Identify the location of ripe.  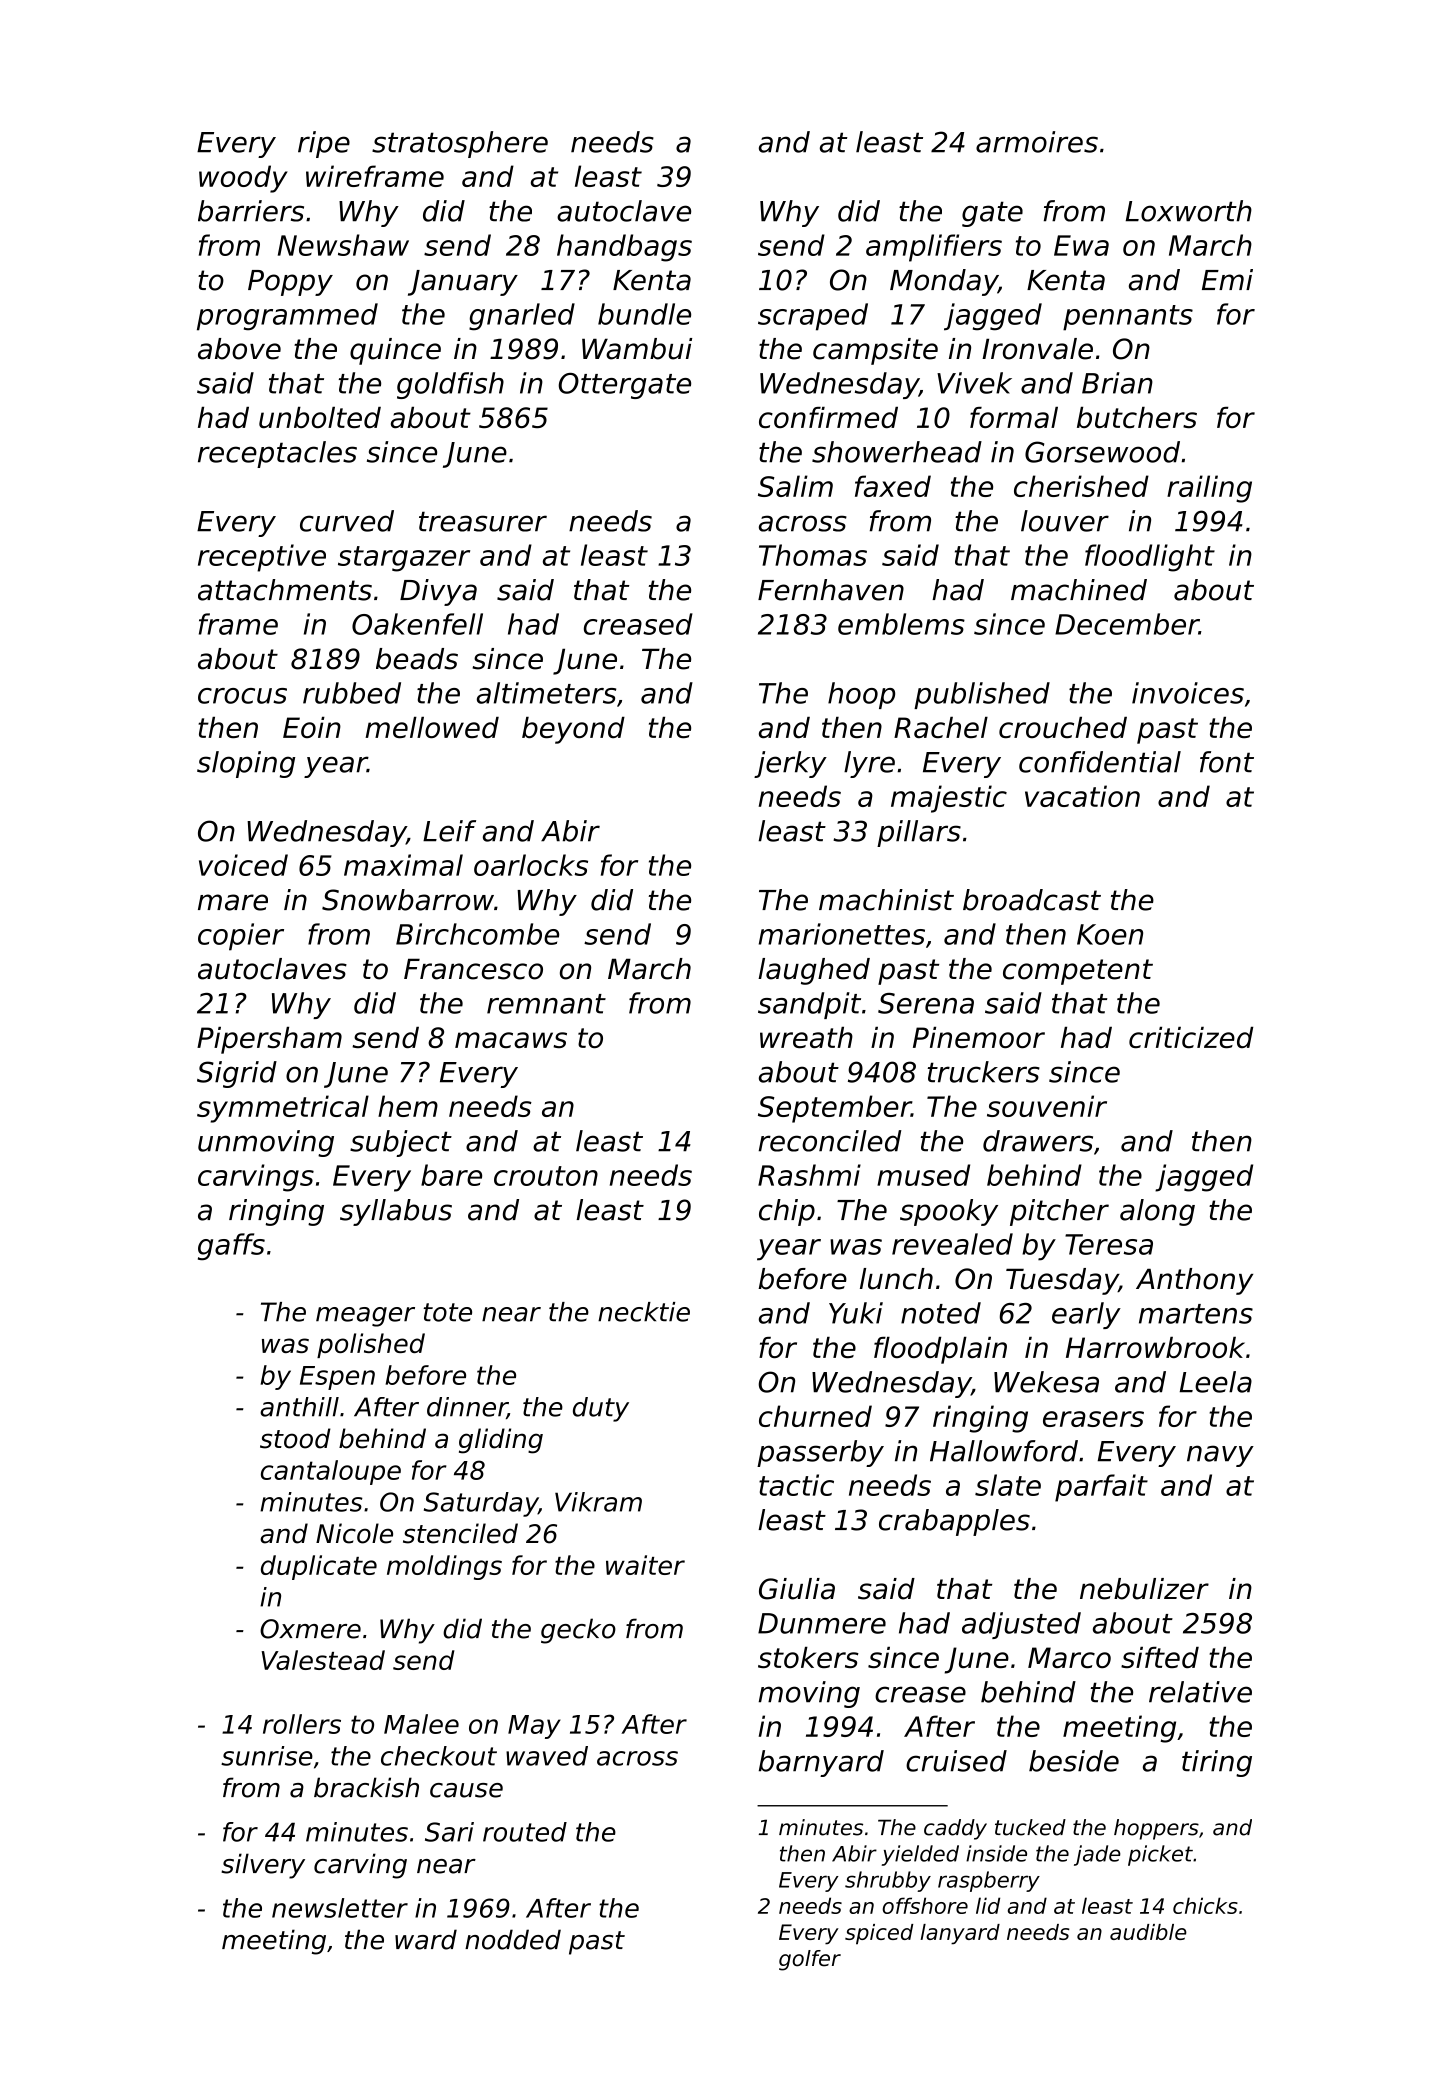
(324, 144).
